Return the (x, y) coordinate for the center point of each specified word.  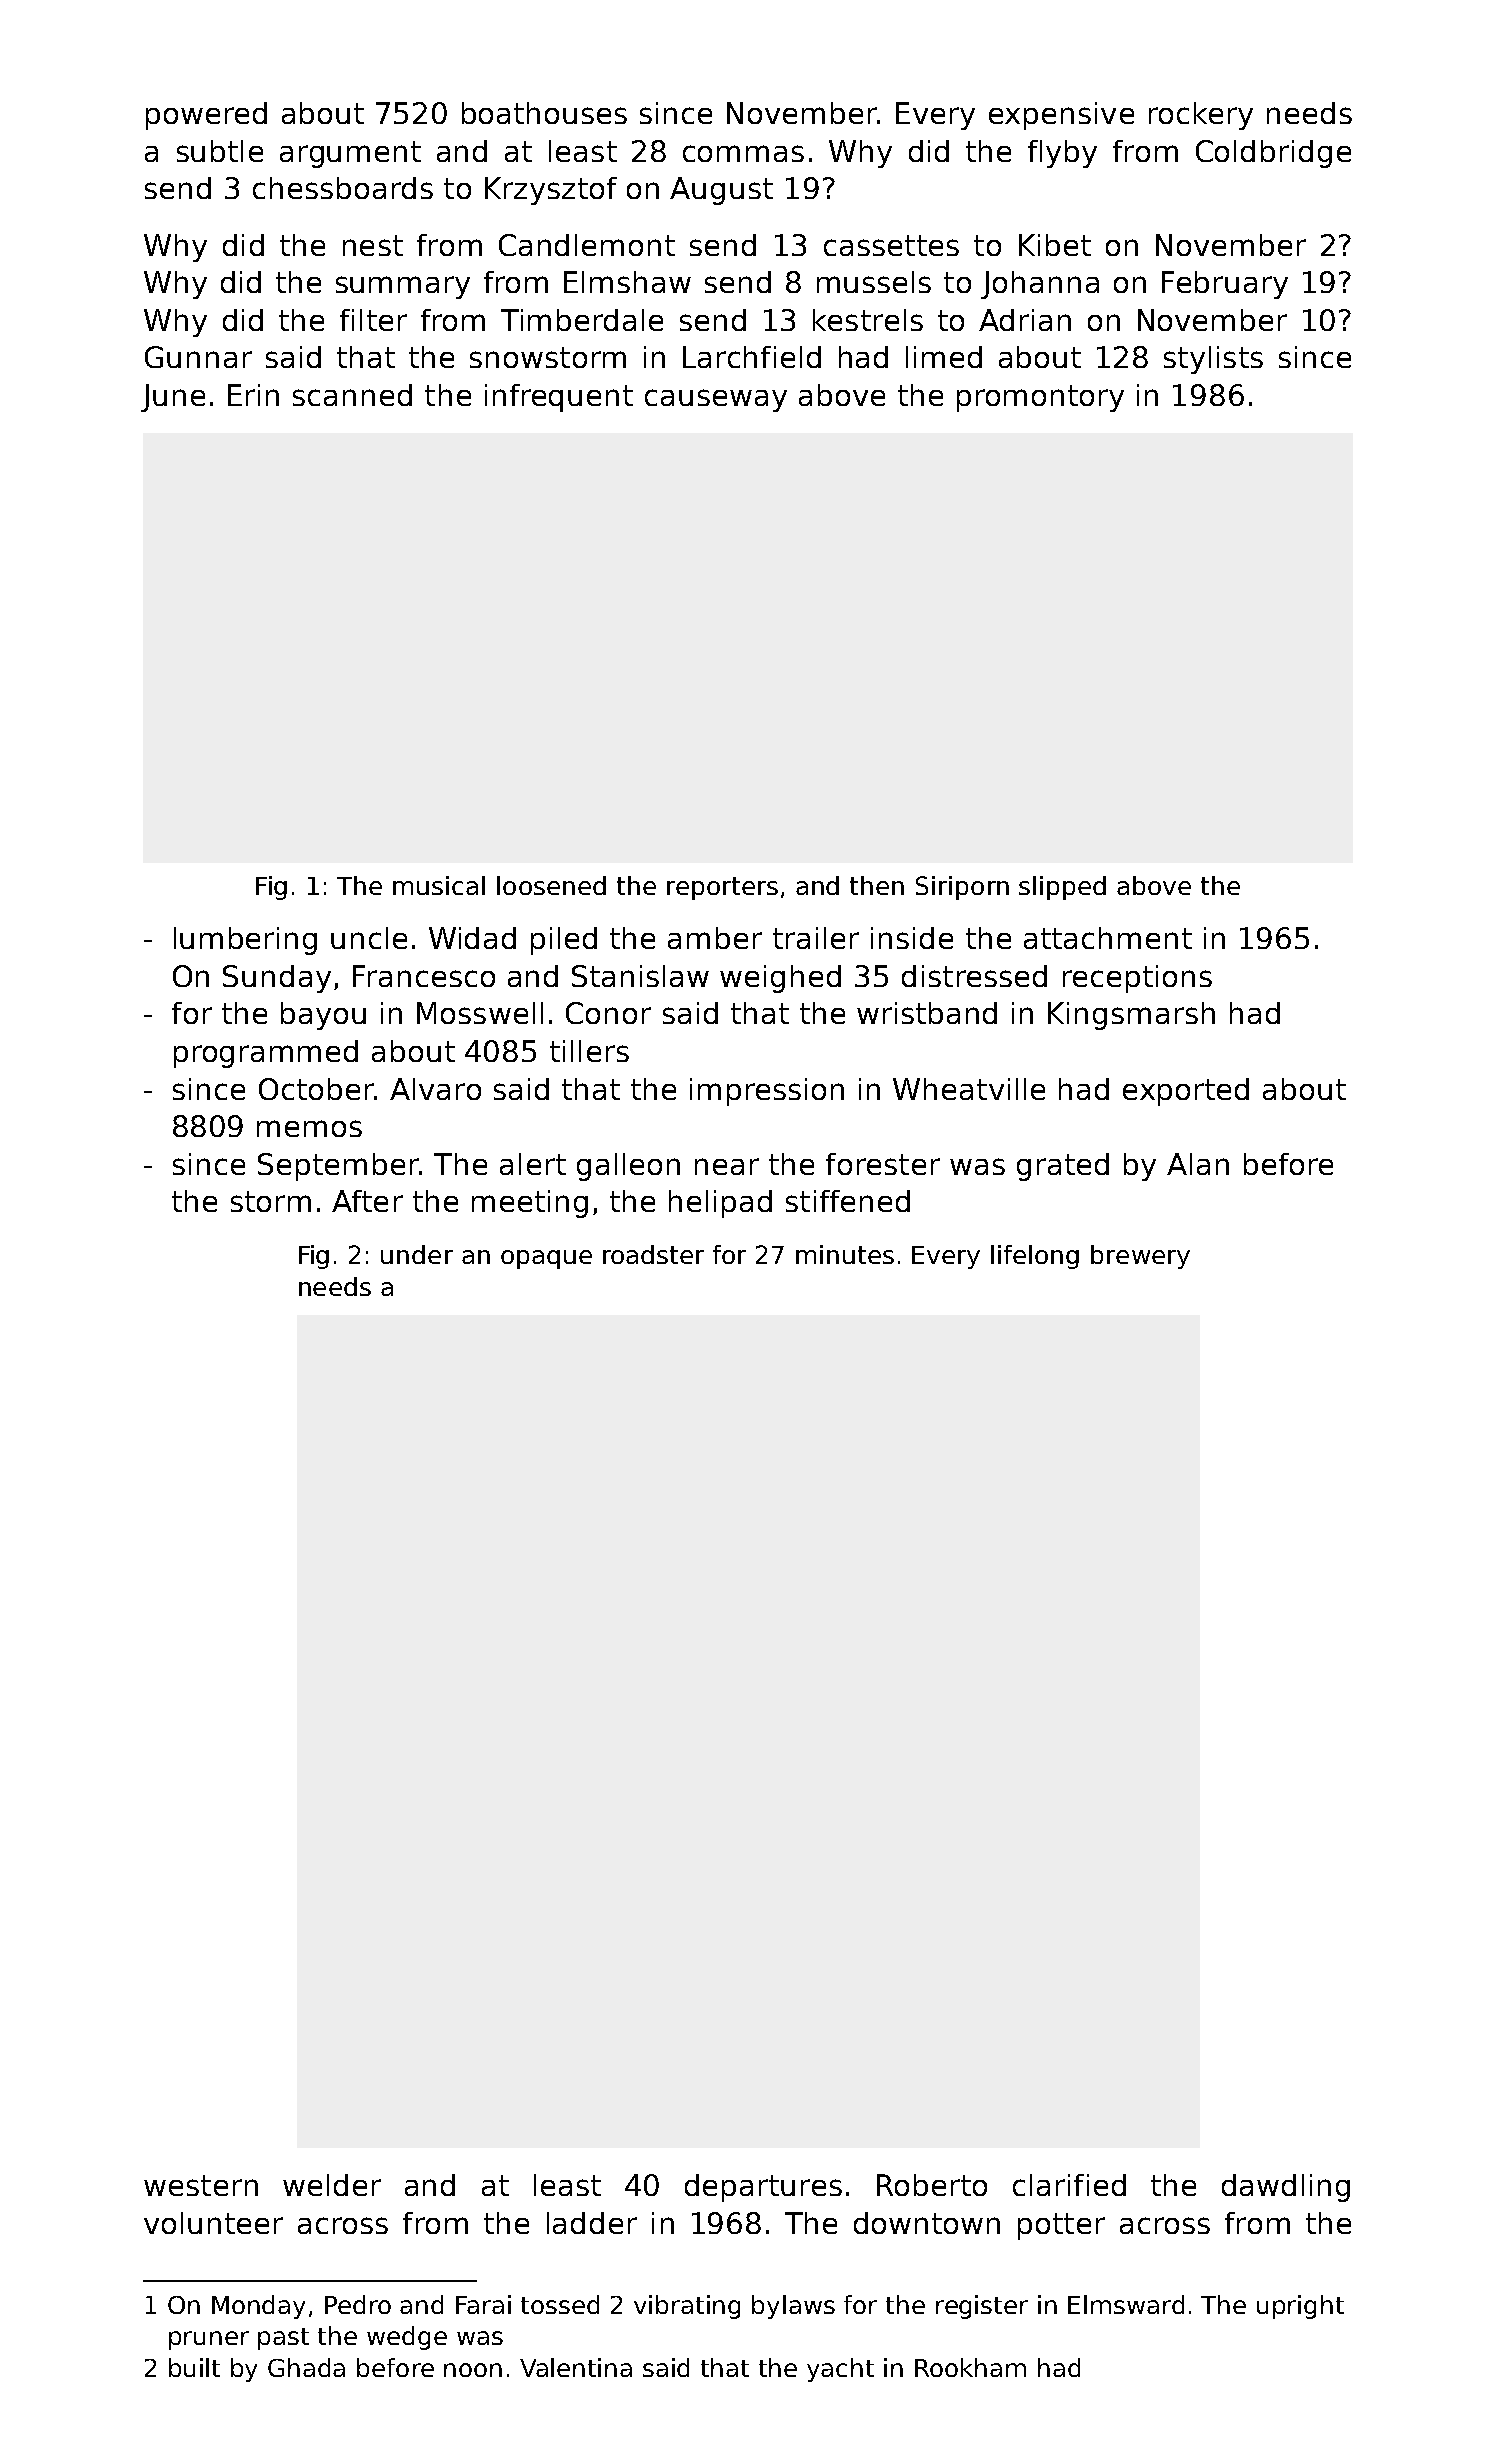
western (201, 2185)
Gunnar (198, 357)
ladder (592, 2223)
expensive (1061, 116)
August (721, 191)
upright (1300, 2307)
